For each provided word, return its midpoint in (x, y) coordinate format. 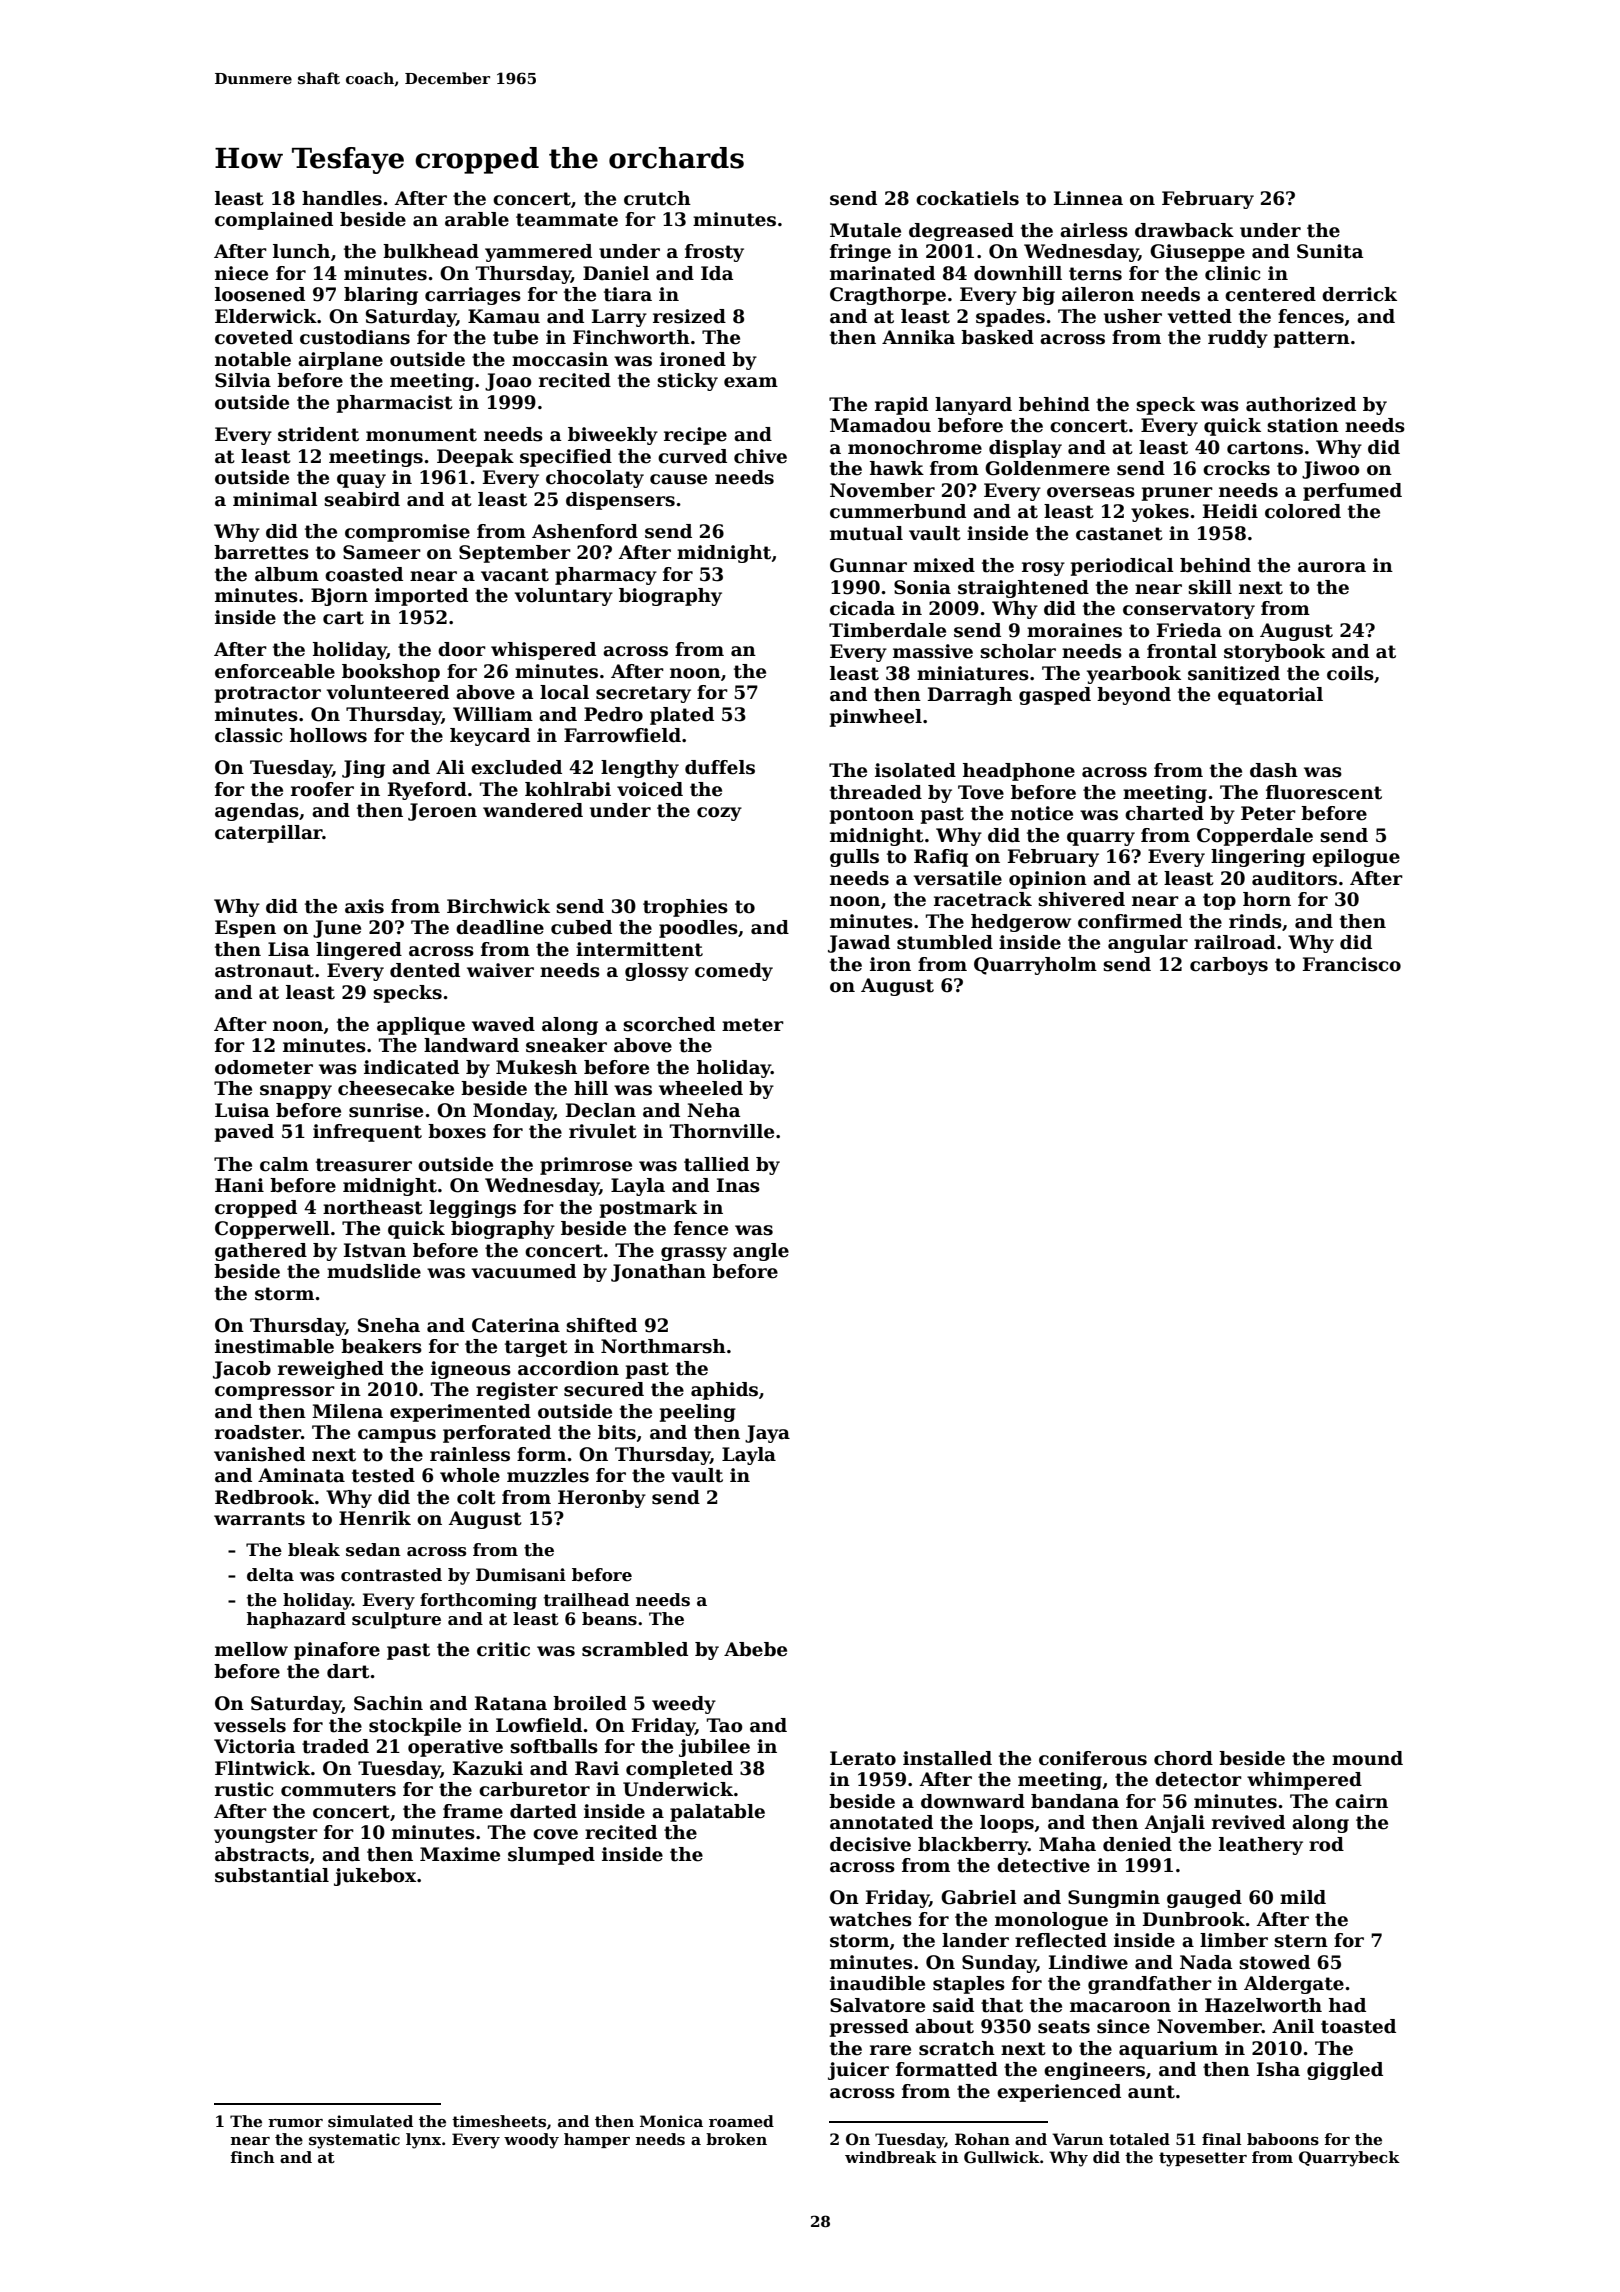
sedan (373, 1550)
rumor (295, 2123)
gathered (261, 1252)
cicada (862, 608)
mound (1367, 1758)
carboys (1229, 966)
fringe (860, 253)
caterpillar (269, 834)
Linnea (1088, 198)
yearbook (1134, 675)
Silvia (243, 380)
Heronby (602, 1499)
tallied (716, 1164)
